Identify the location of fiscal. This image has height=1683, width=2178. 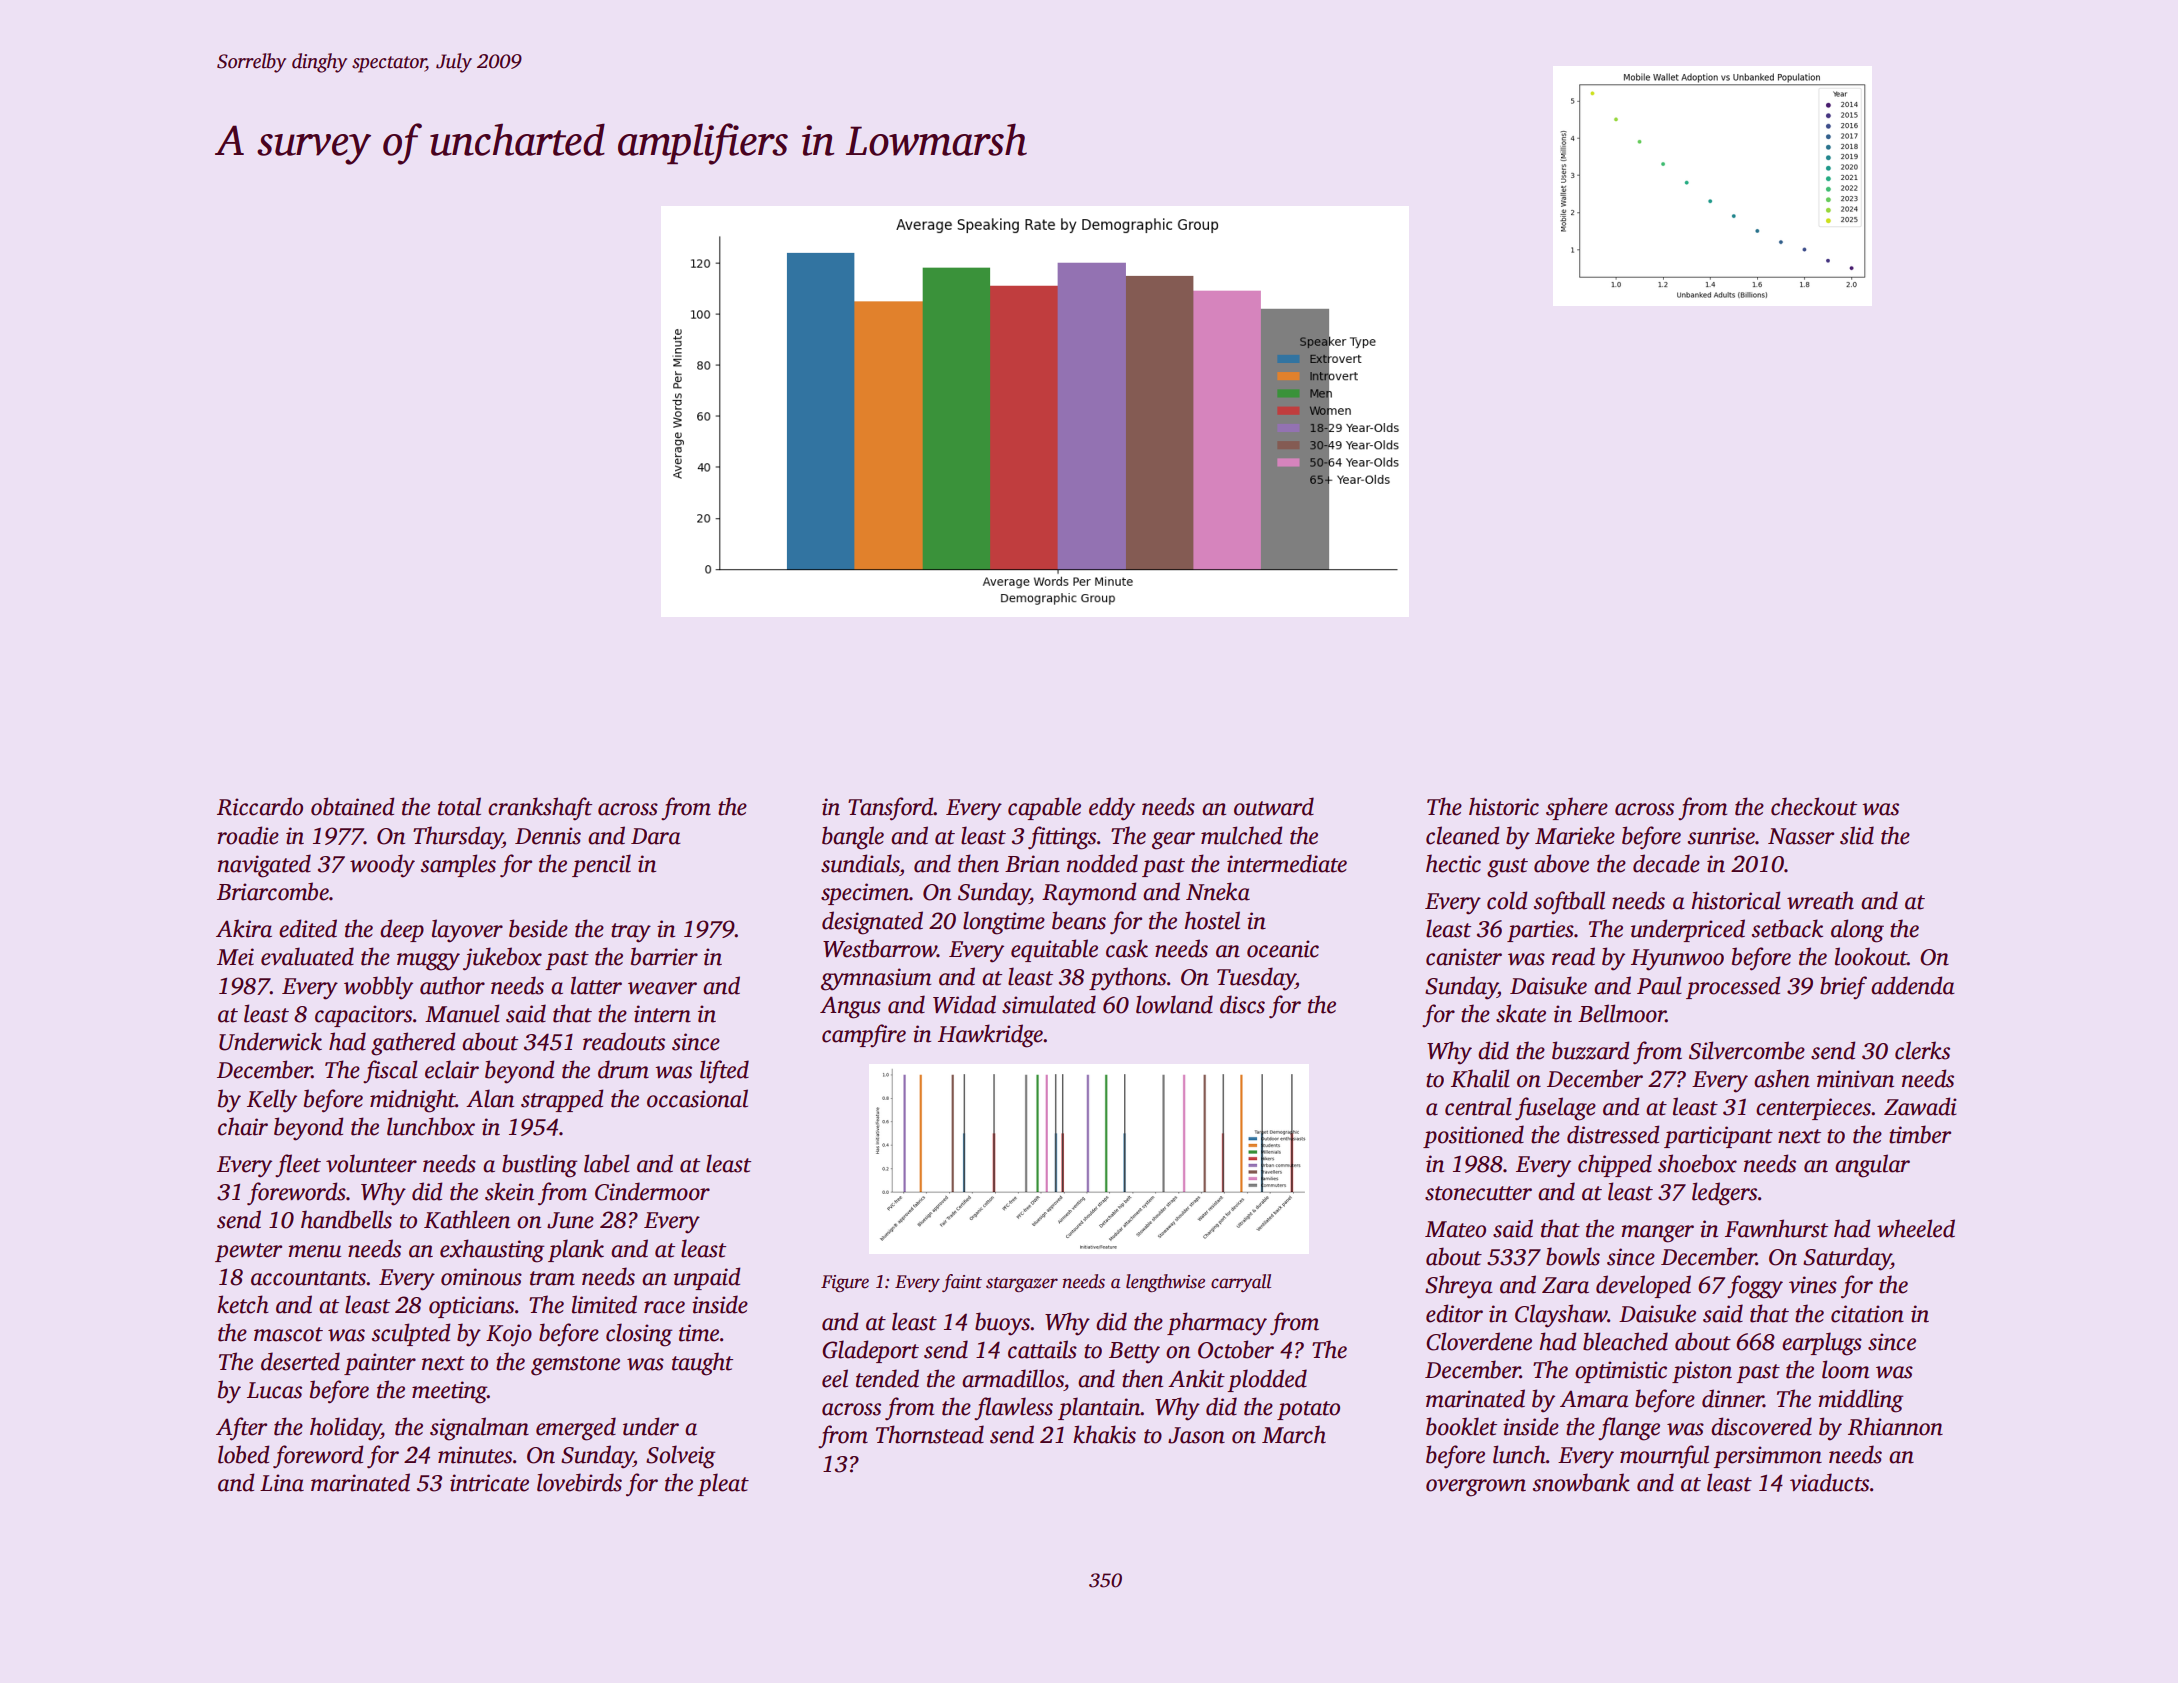
(390, 1071).
